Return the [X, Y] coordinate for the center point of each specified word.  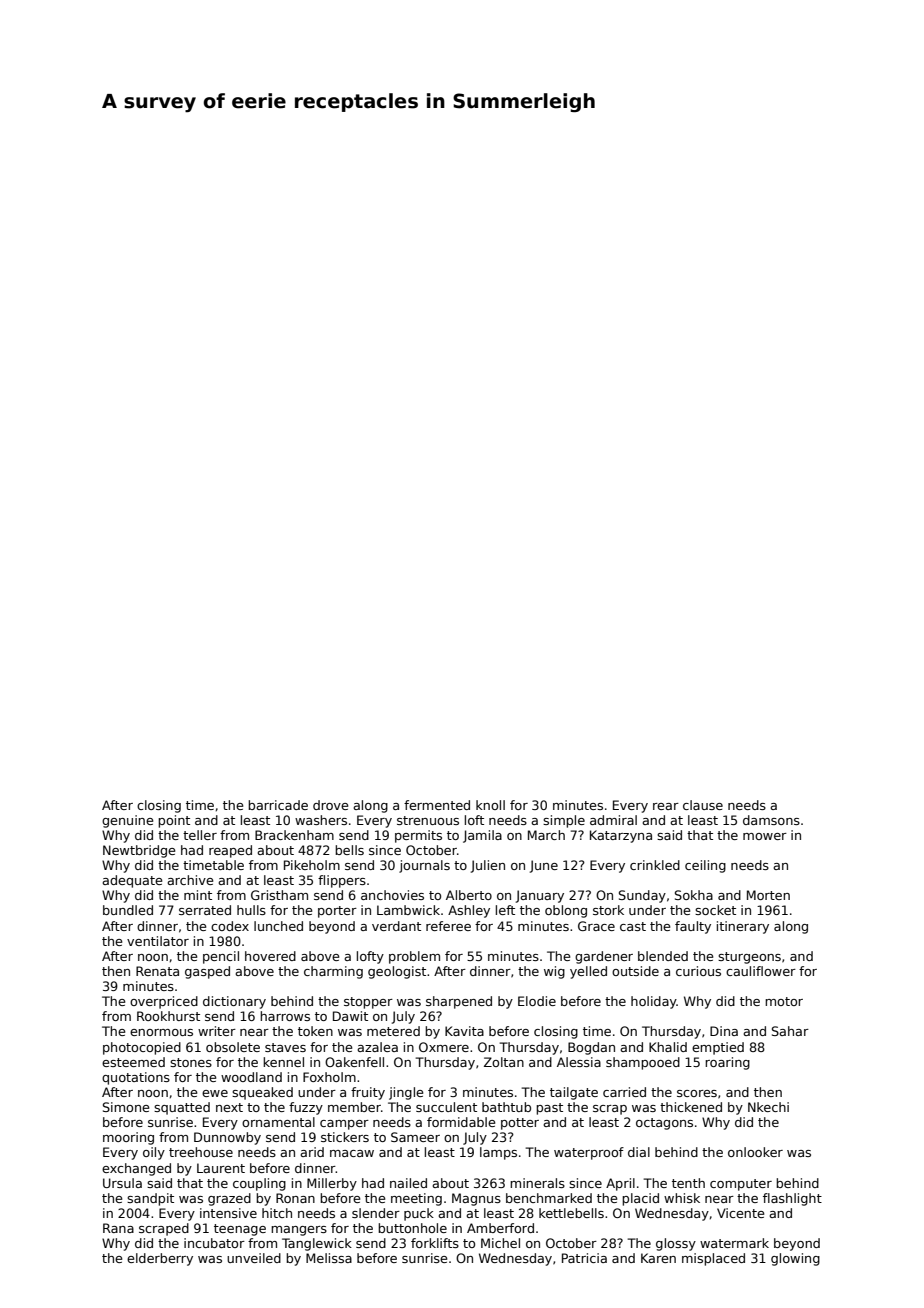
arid [312, 1152]
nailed [408, 1183]
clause [703, 805]
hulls [251, 910]
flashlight [792, 1199]
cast [633, 926]
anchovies [392, 895]
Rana [118, 1228]
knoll [490, 805]
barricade [278, 805]
